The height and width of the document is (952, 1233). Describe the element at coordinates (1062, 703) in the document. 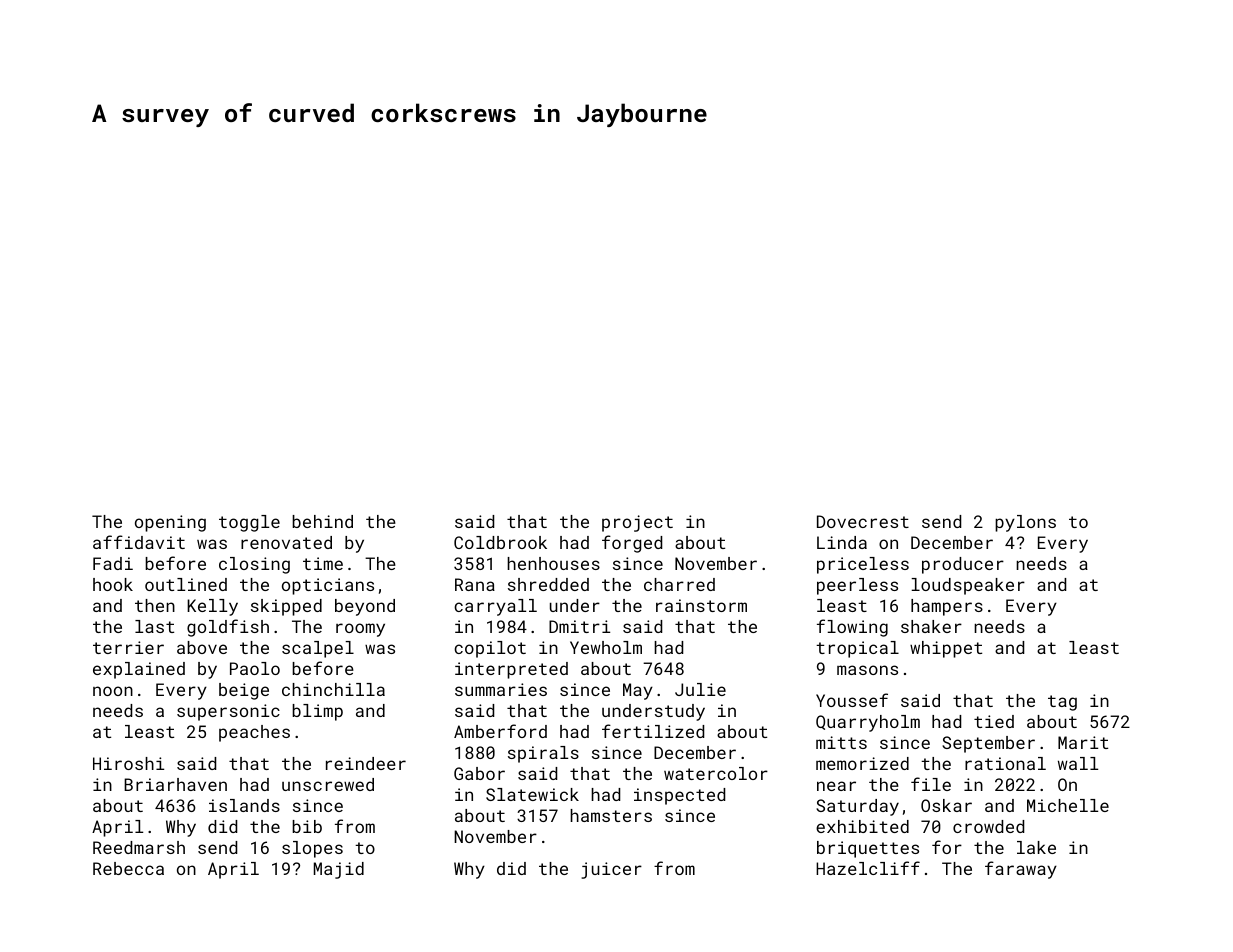

I see `tag` at that location.
